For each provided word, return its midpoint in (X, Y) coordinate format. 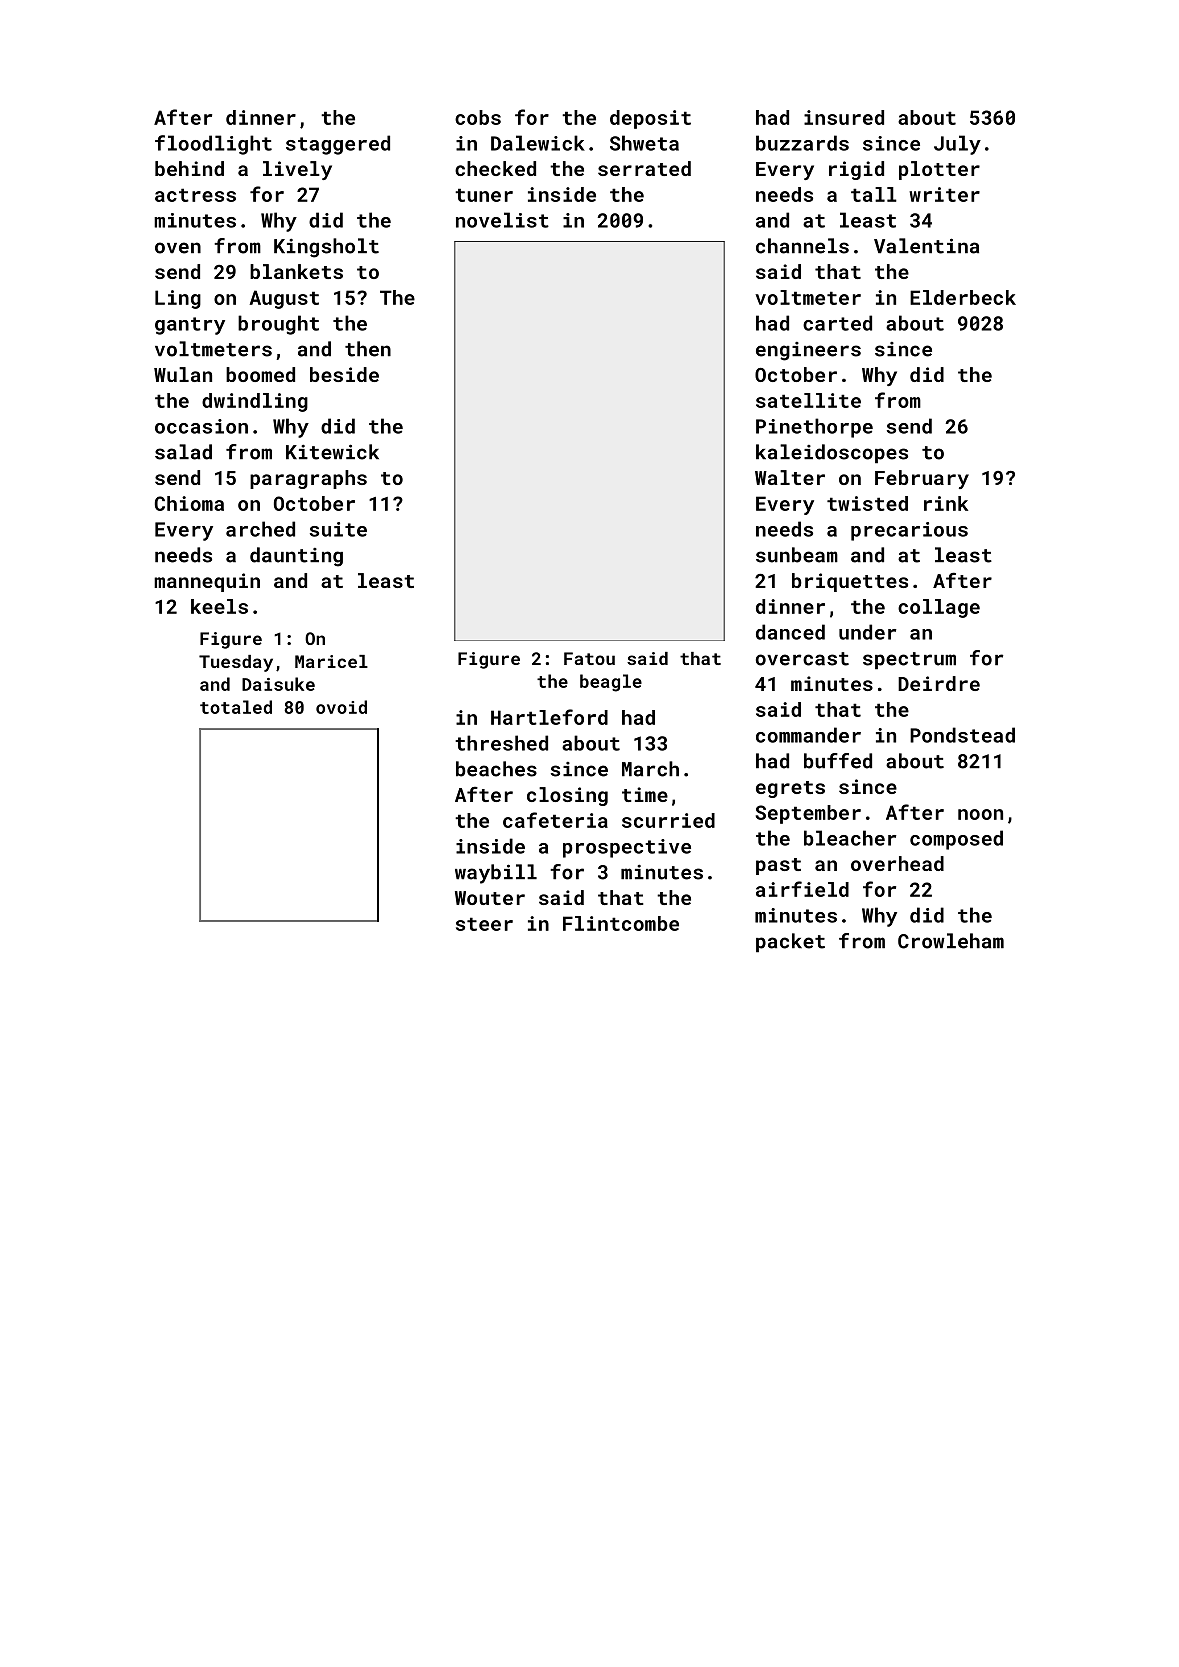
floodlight (213, 145)
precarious (909, 531)
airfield (802, 889)
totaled (236, 707)
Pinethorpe (814, 428)
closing (567, 796)
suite (338, 529)
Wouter (490, 898)
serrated (644, 168)
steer (484, 924)
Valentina (926, 246)
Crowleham (951, 941)
